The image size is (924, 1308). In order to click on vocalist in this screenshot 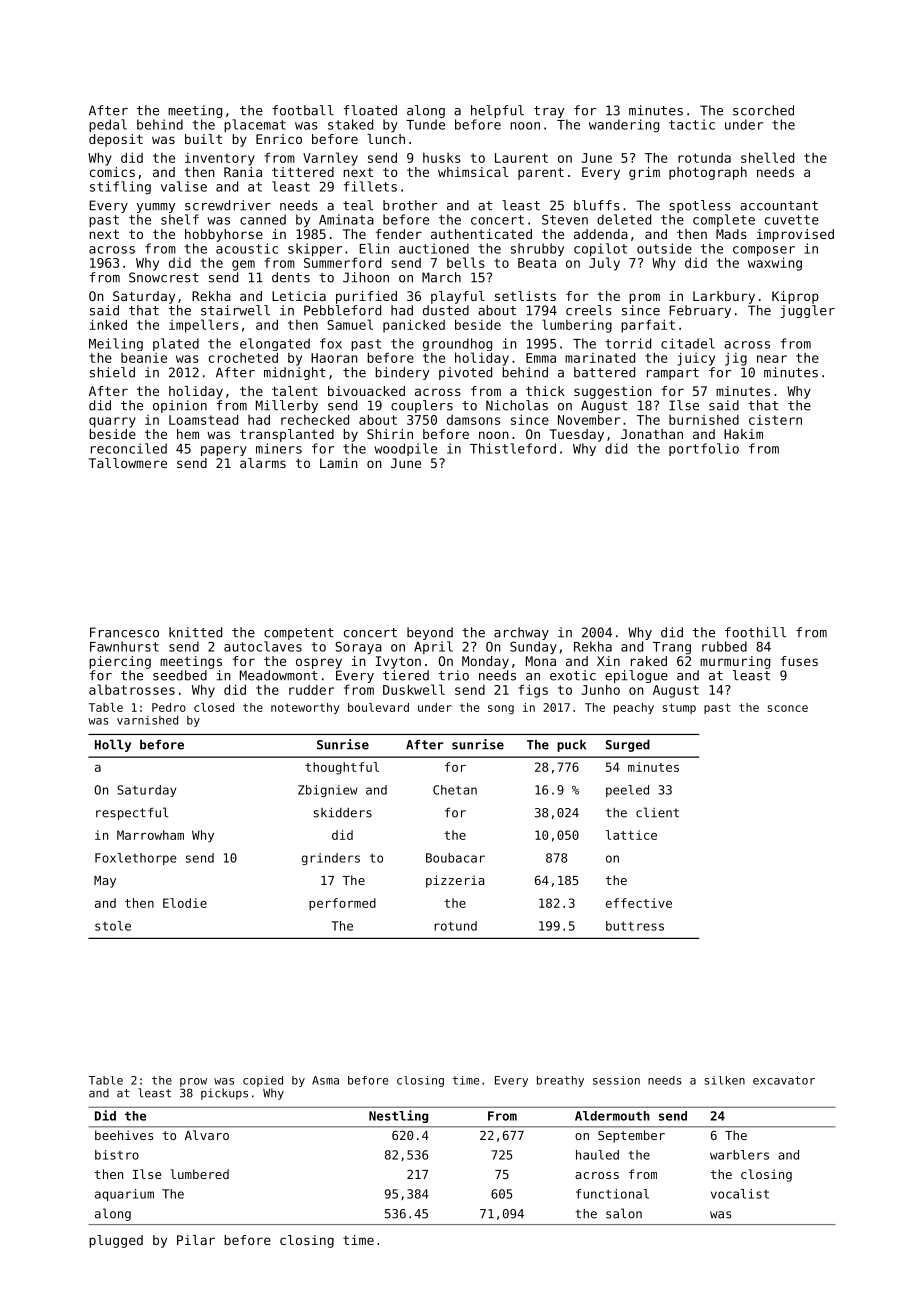, I will do `click(740, 1194)`.
